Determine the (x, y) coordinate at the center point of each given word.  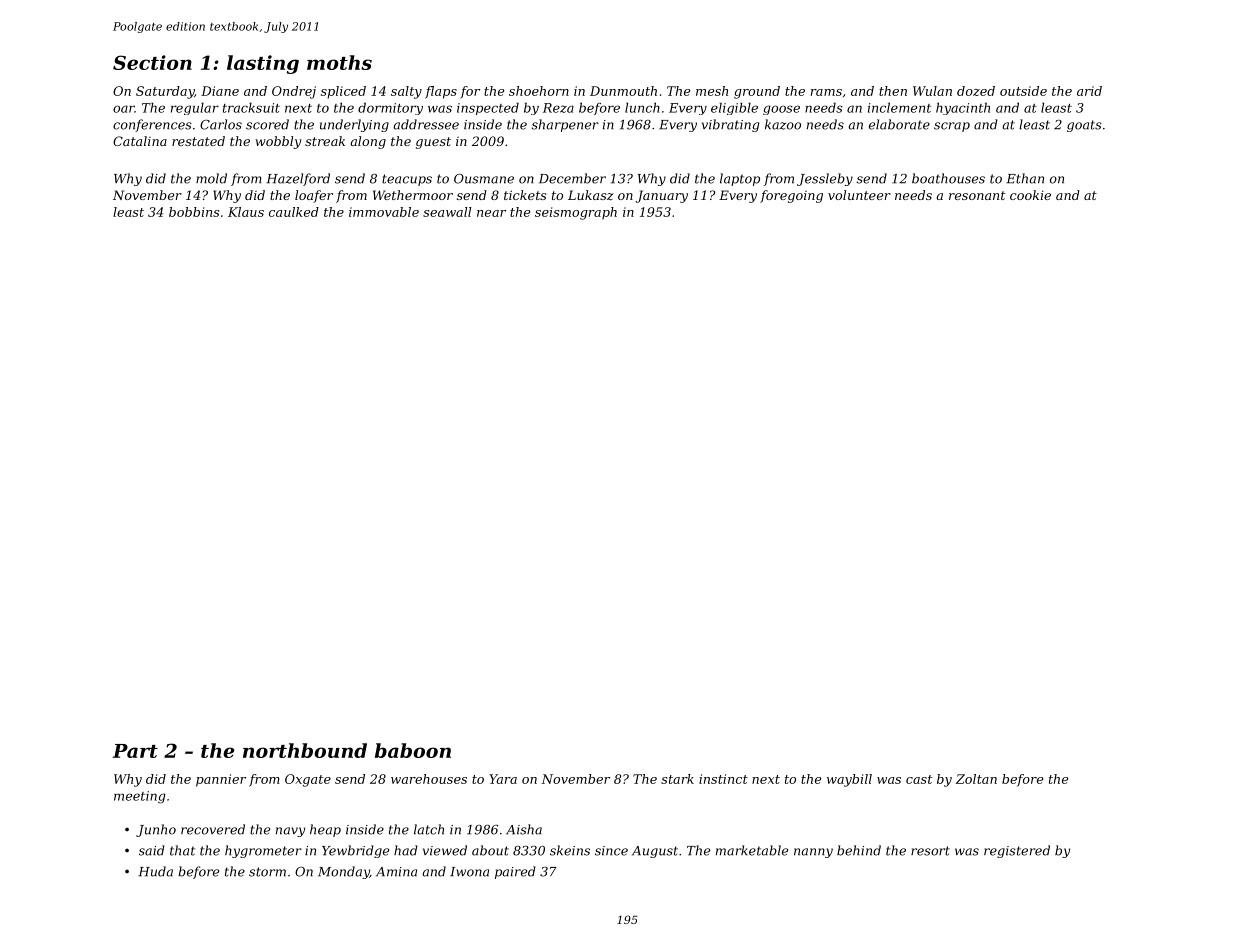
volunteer (859, 195)
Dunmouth (623, 91)
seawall (447, 212)
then (893, 91)
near (491, 213)
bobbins (194, 212)
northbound (305, 750)
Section (152, 62)
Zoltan (976, 779)
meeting (140, 797)
